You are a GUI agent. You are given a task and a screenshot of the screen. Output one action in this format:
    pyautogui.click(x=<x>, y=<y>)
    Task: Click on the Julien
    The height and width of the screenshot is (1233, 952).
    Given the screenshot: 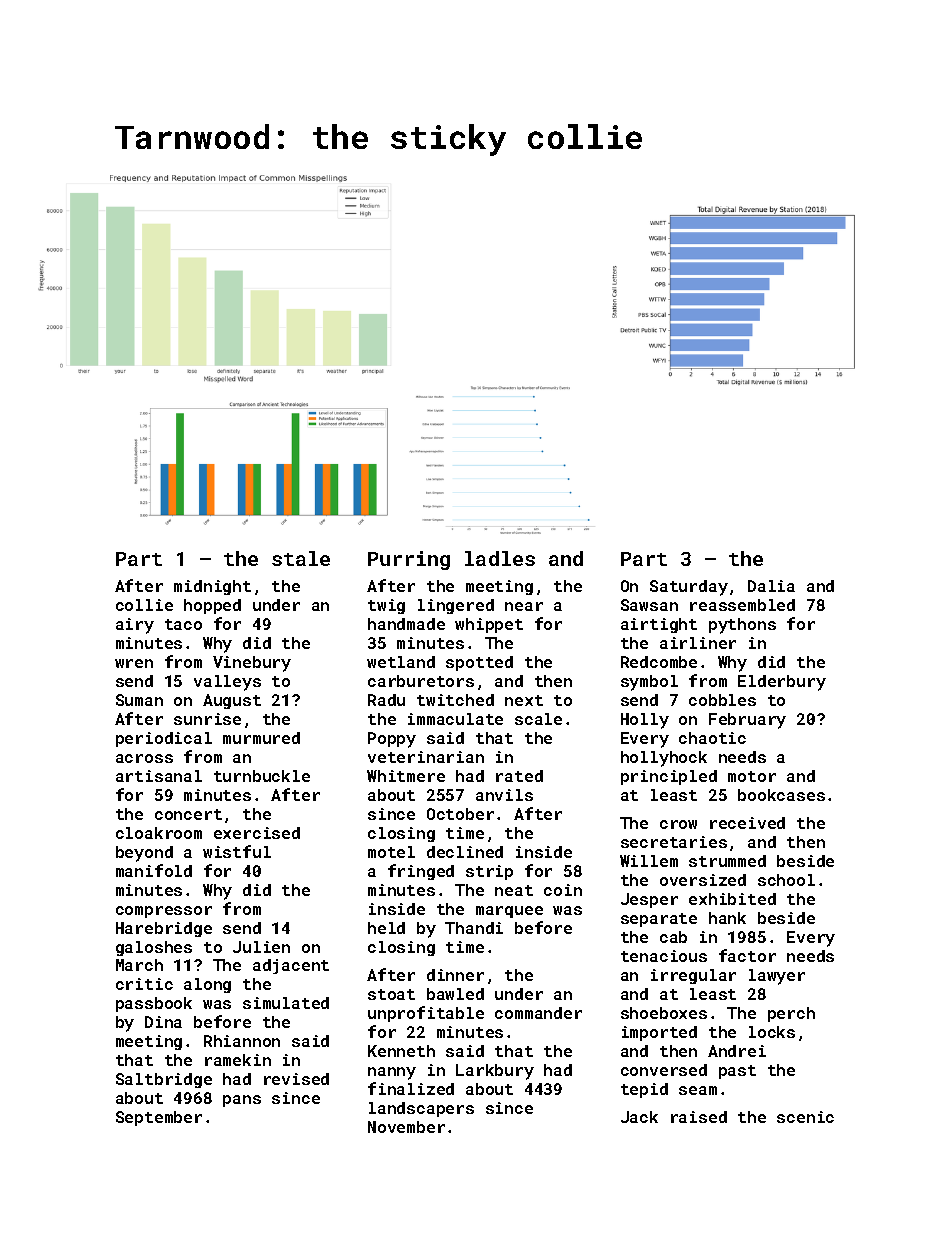 What is the action you would take?
    pyautogui.click(x=261, y=947)
